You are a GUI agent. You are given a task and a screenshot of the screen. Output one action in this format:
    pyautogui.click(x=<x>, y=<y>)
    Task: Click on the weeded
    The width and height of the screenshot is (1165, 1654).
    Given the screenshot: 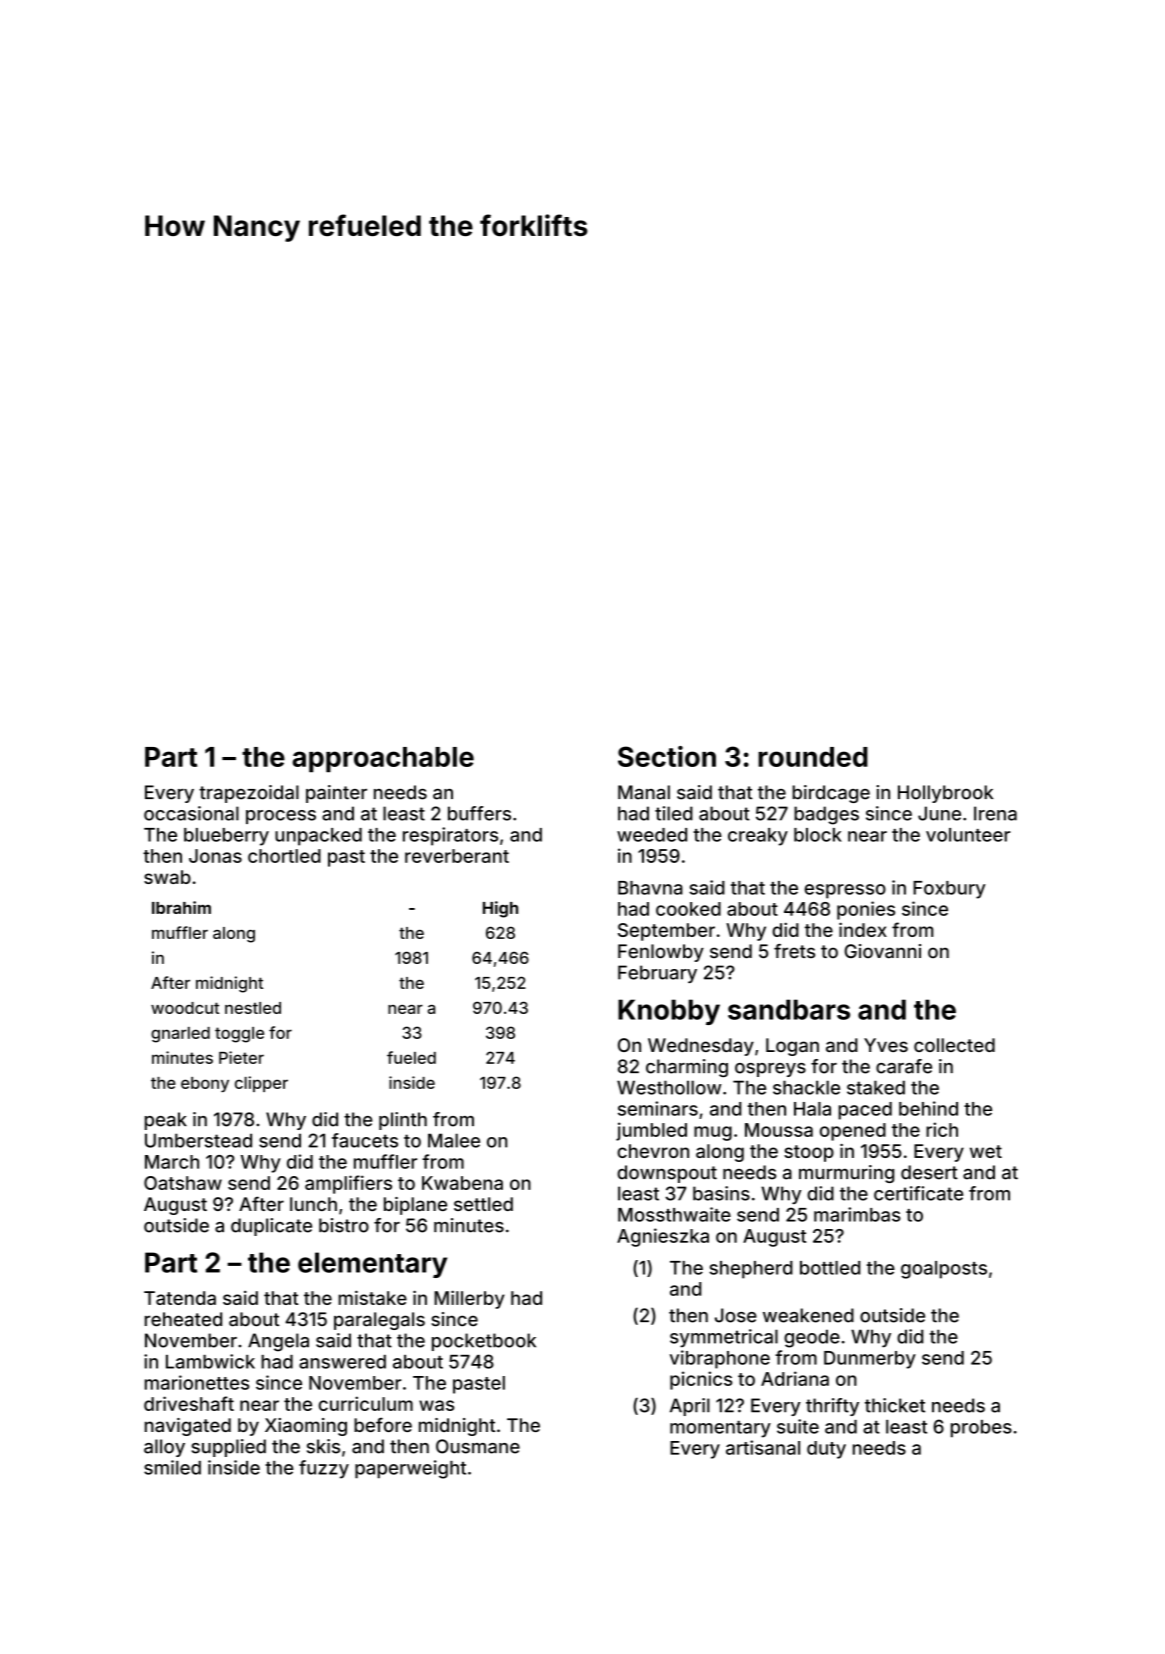 What is the action you would take?
    pyautogui.click(x=652, y=835)
